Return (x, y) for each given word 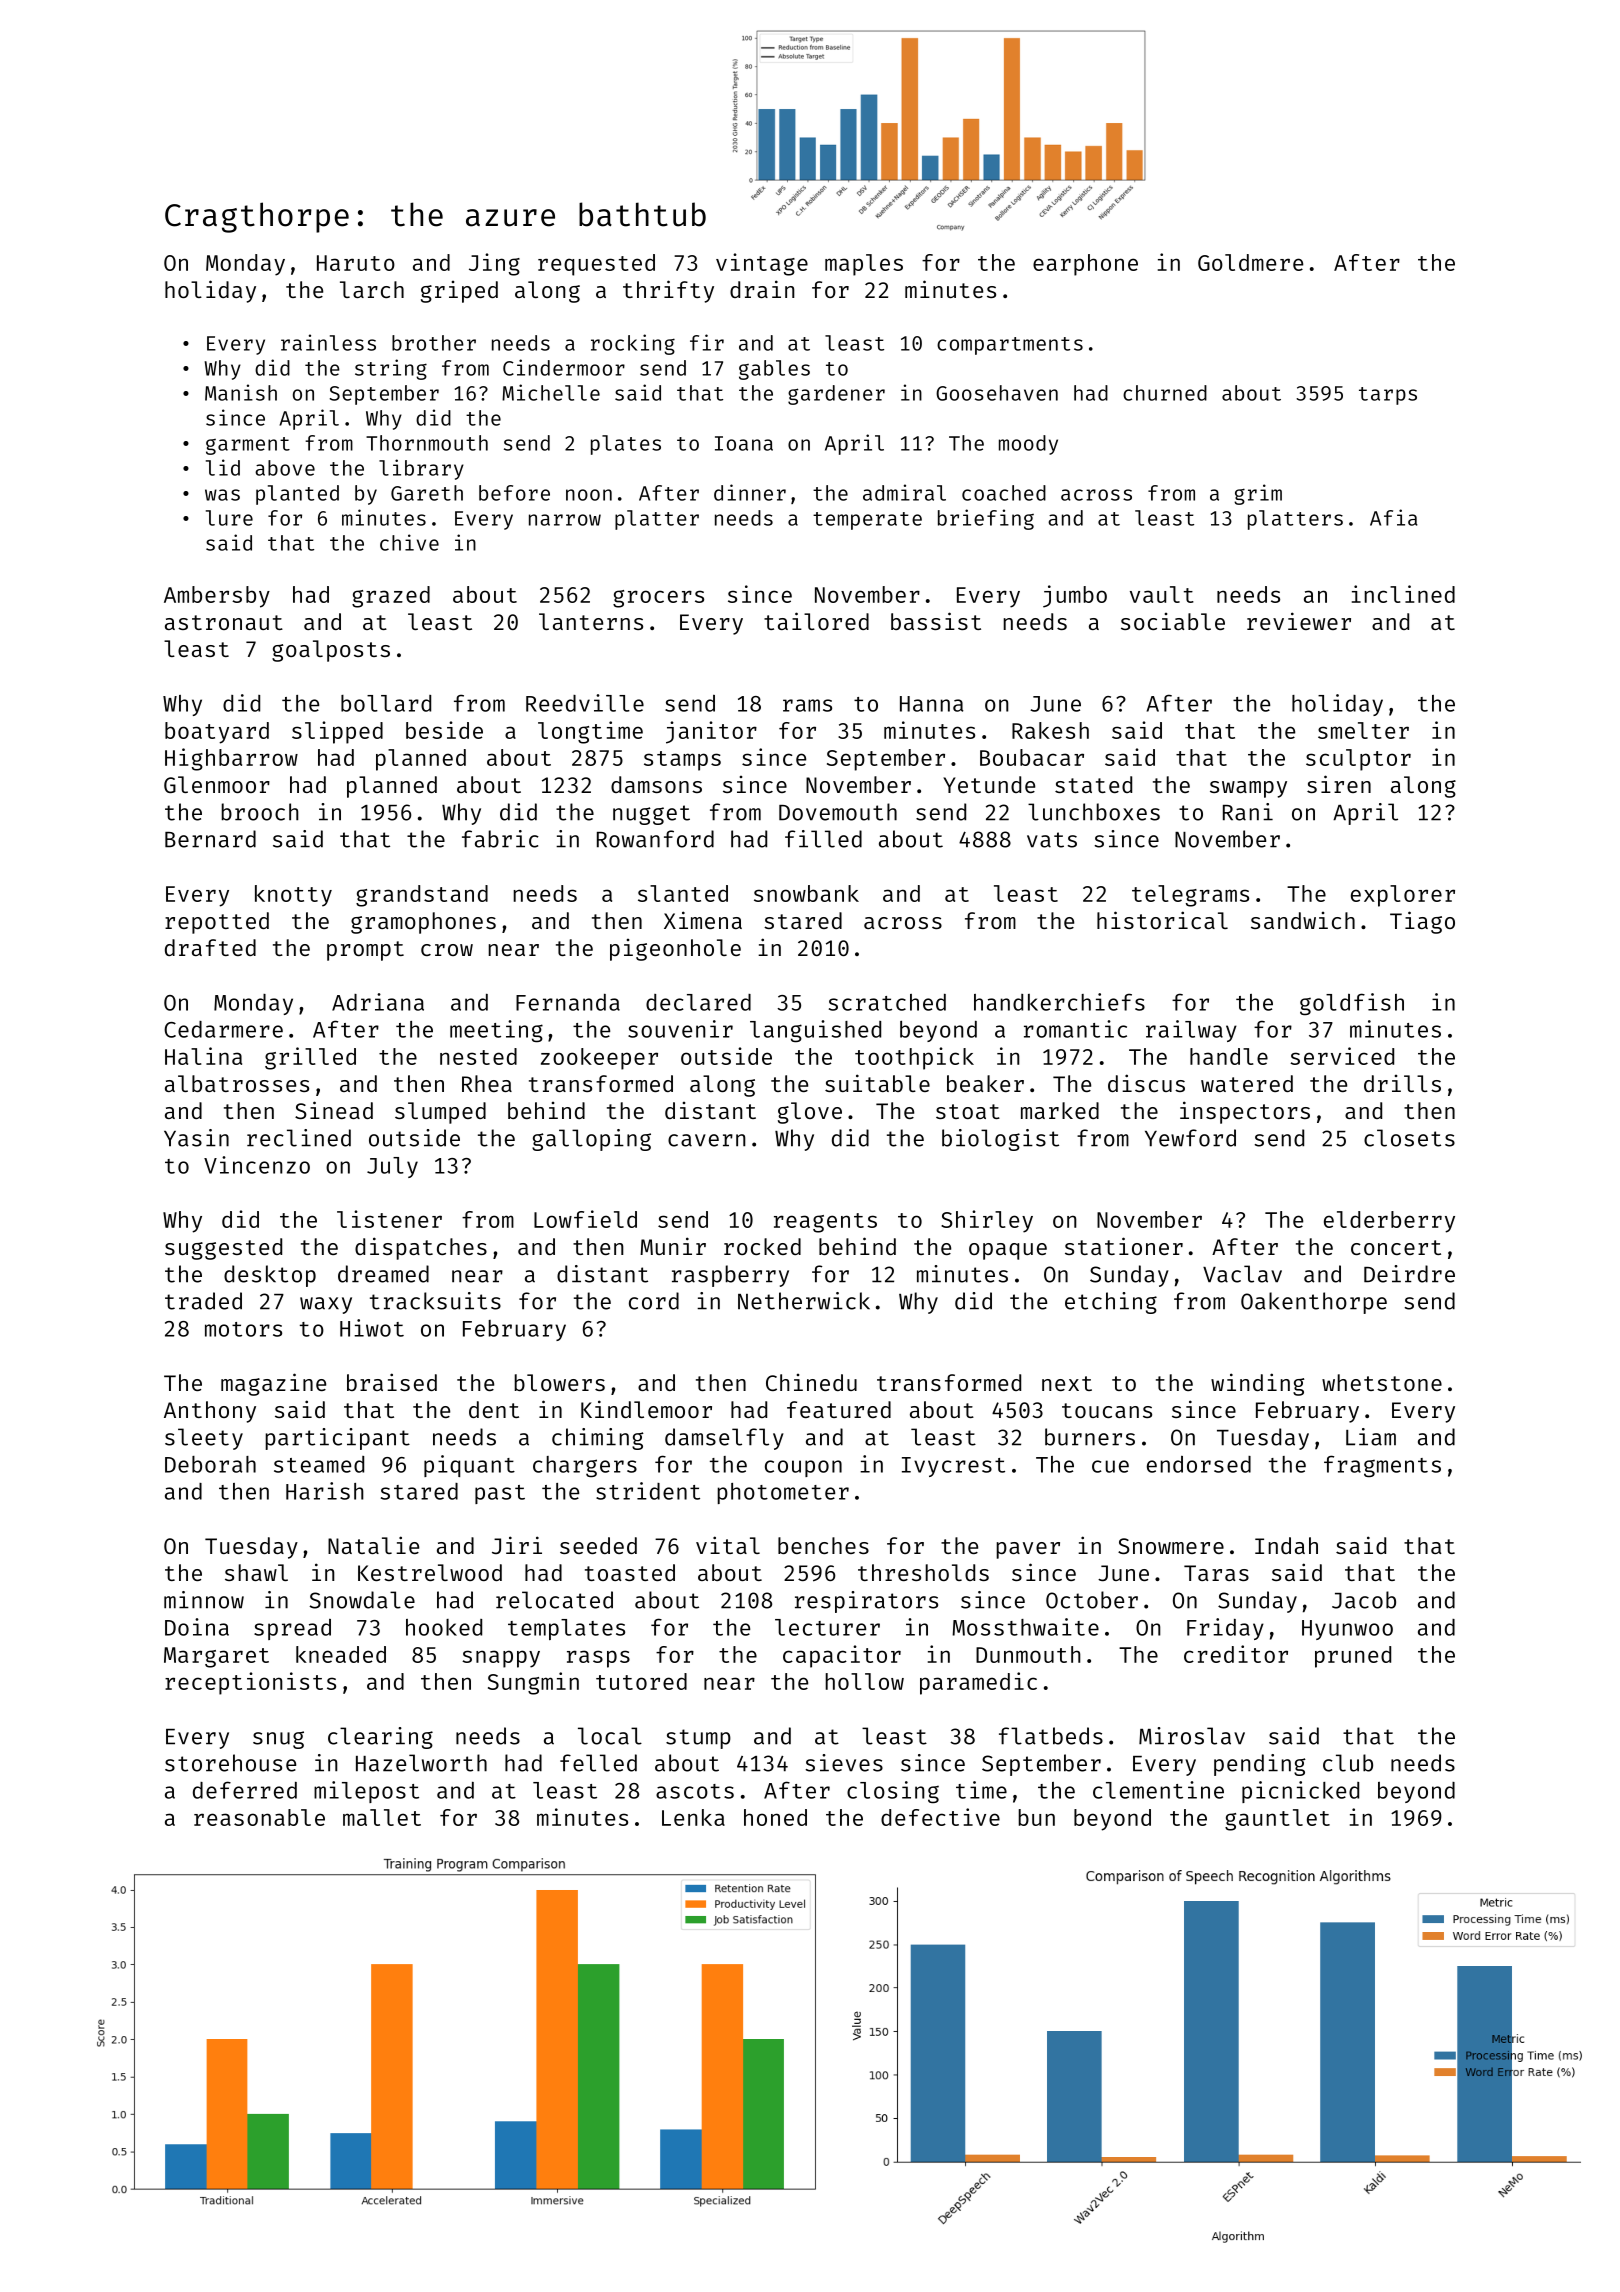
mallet (382, 1817)
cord (654, 1301)
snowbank (806, 893)
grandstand (422, 896)
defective (940, 1817)
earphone (1085, 265)
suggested (223, 1249)
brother (434, 343)
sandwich (1303, 920)
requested (596, 265)
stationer (1124, 1246)
